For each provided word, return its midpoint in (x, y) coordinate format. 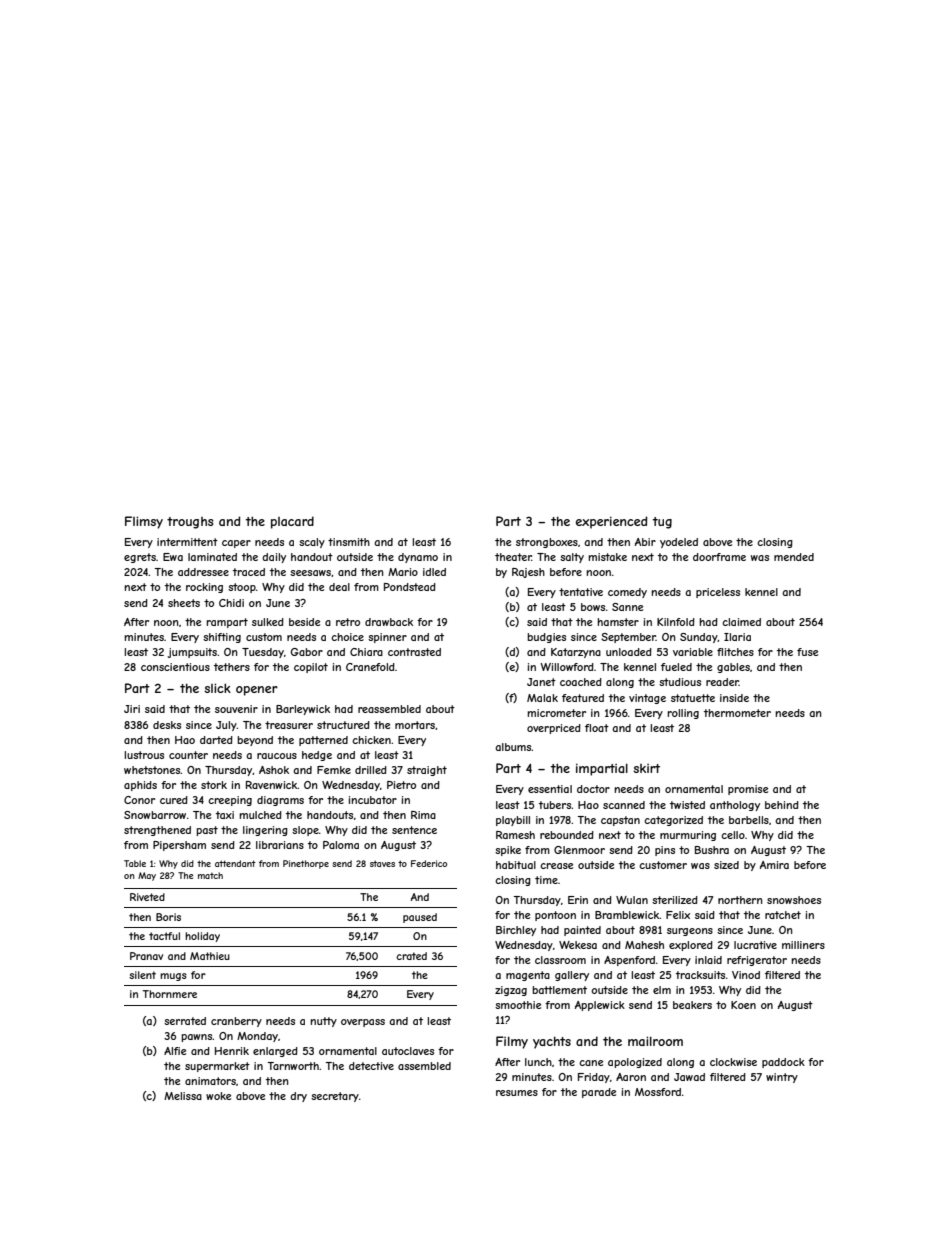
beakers (692, 1005)
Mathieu (210, 956)
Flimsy (144, 522)
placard (292, 522)
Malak (542, 698)
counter (188, 755)
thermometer (737, 713)
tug (662, 523)
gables (733, 668)
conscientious (175, 667)
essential (550, 789)
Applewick (600, 1006)
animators (210, 1081)
